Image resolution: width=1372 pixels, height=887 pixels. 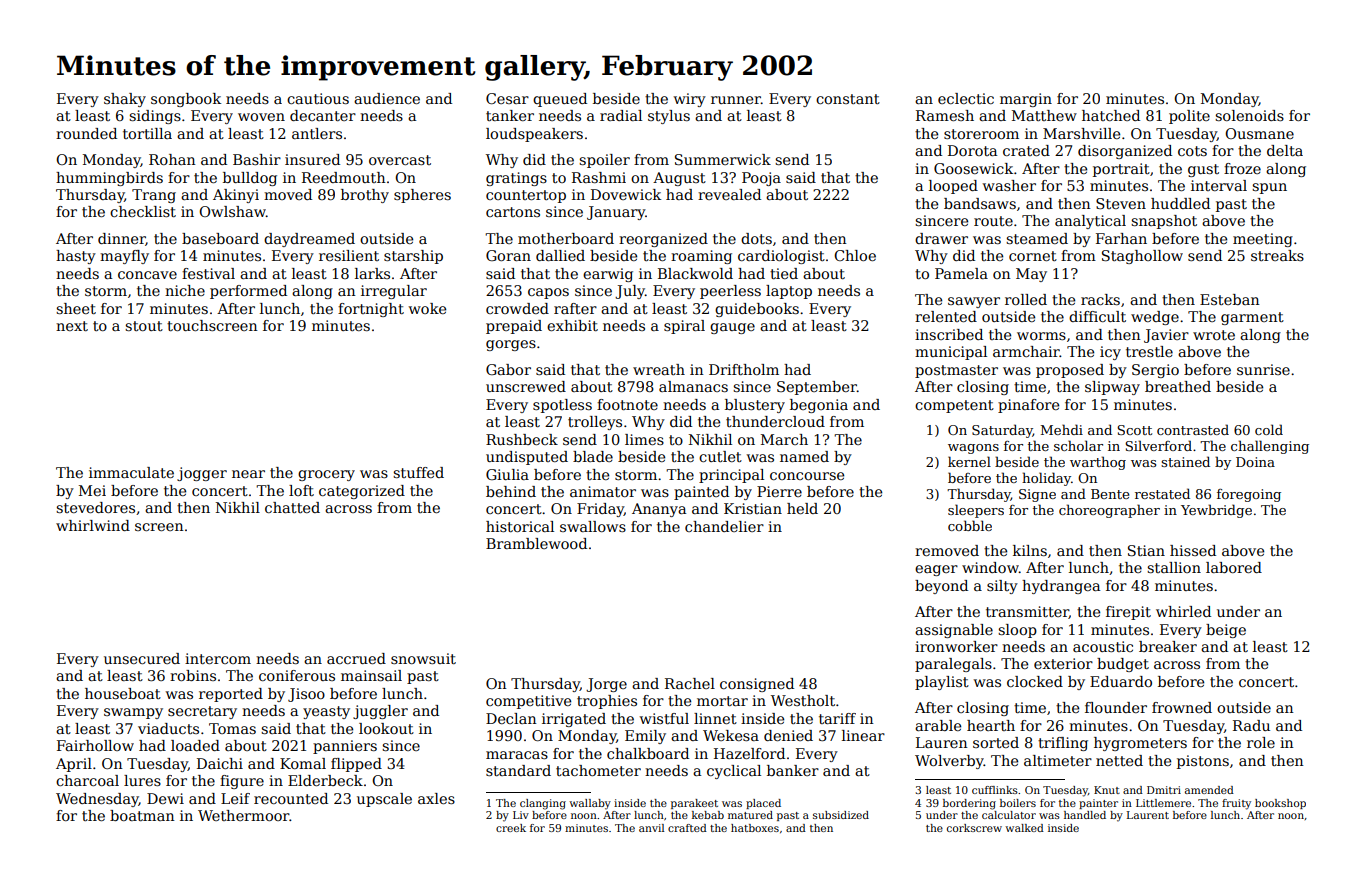 What do you see at coordinates (513, 212) in the document?
I see `cartons` at bounding box center [513, 212].
